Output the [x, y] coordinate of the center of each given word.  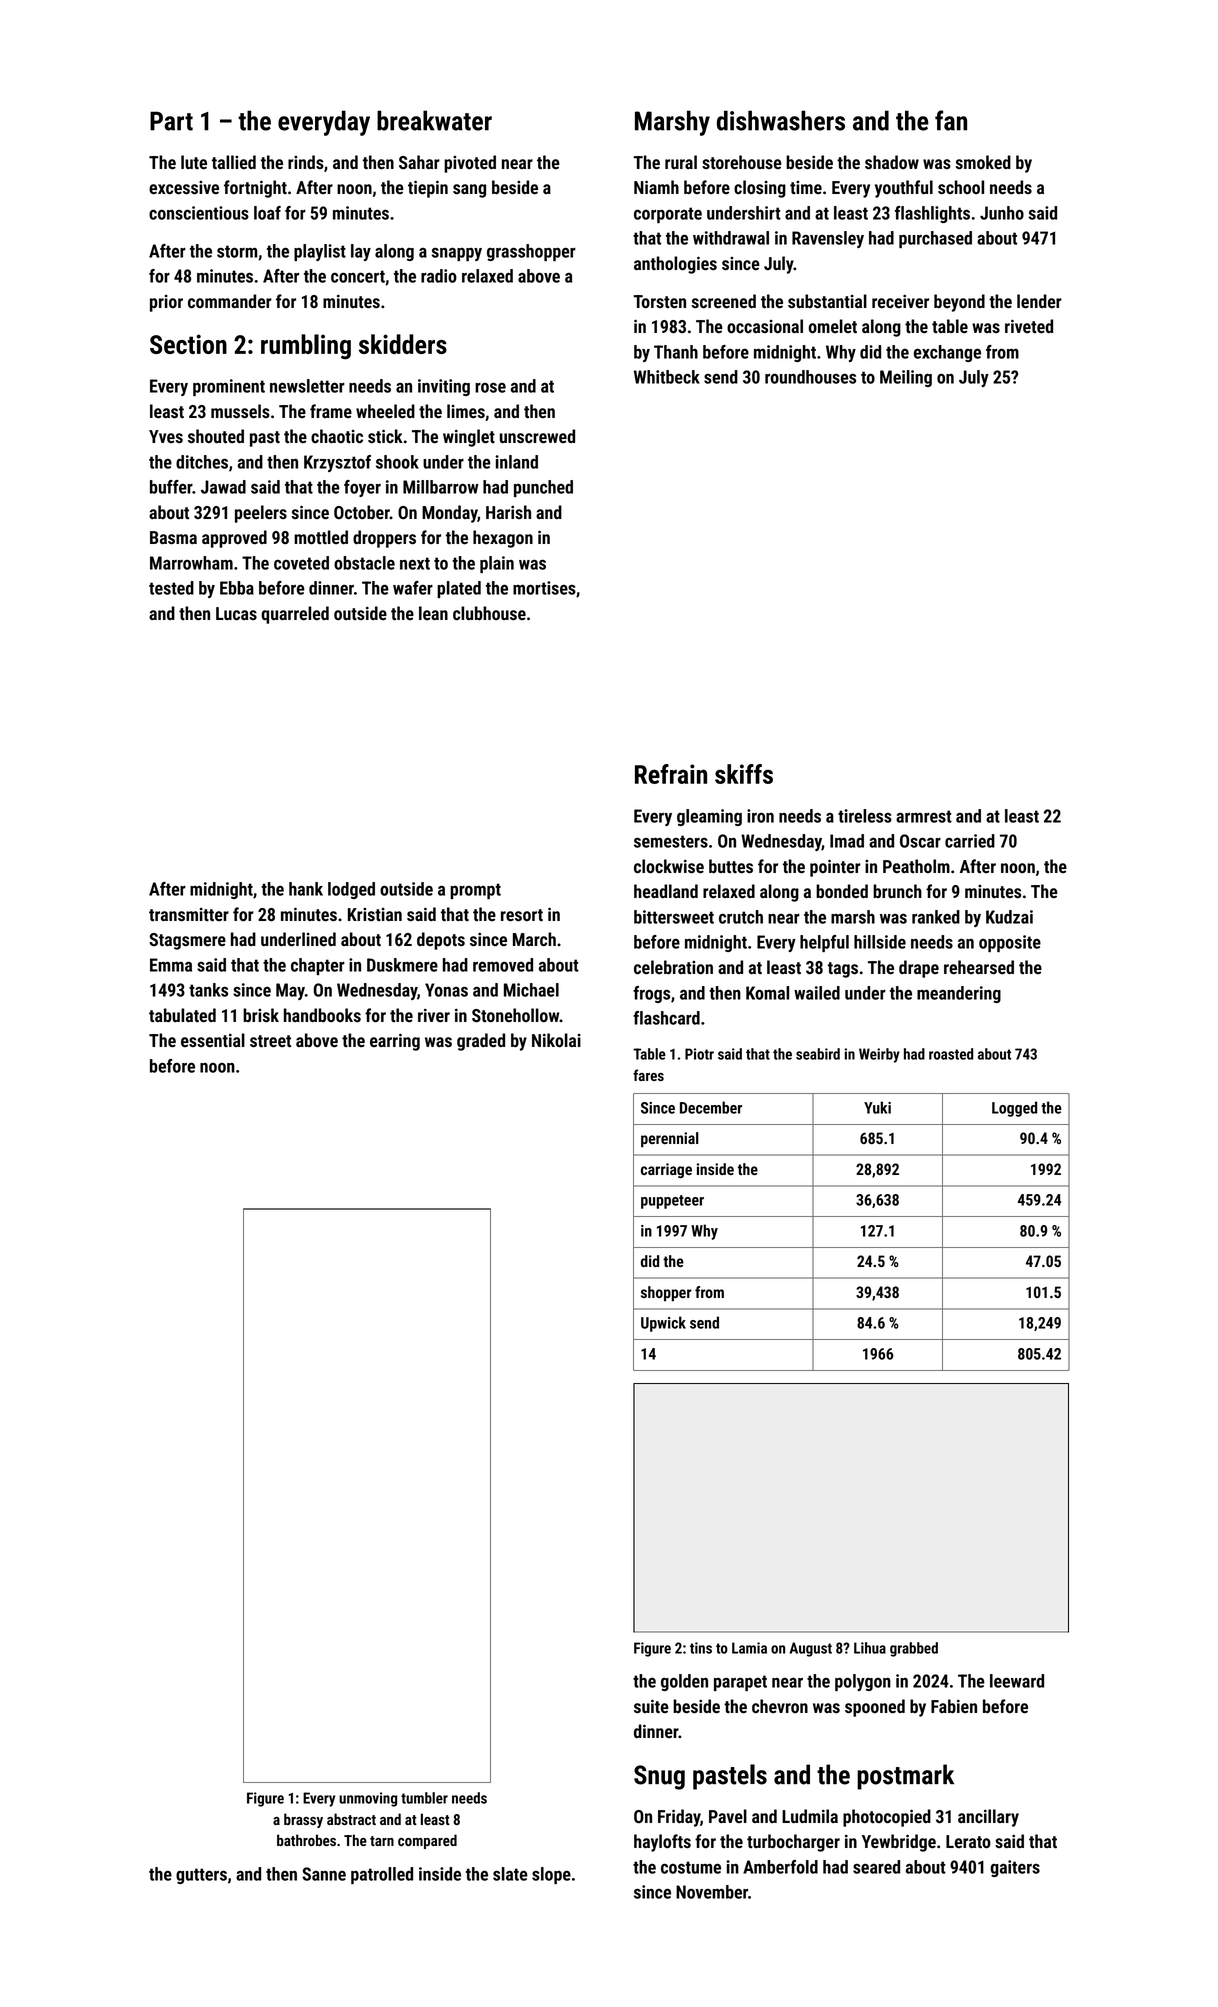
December [711, 1107]
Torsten [659, 301]
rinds [306, 162]
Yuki [877, 1107]
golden [684, 1682]
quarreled [295, 615]
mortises [544, 588]
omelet [833, 326]
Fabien [954, 1706]
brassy [303, 1820]
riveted [1029, 326]
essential [213, 1040]
